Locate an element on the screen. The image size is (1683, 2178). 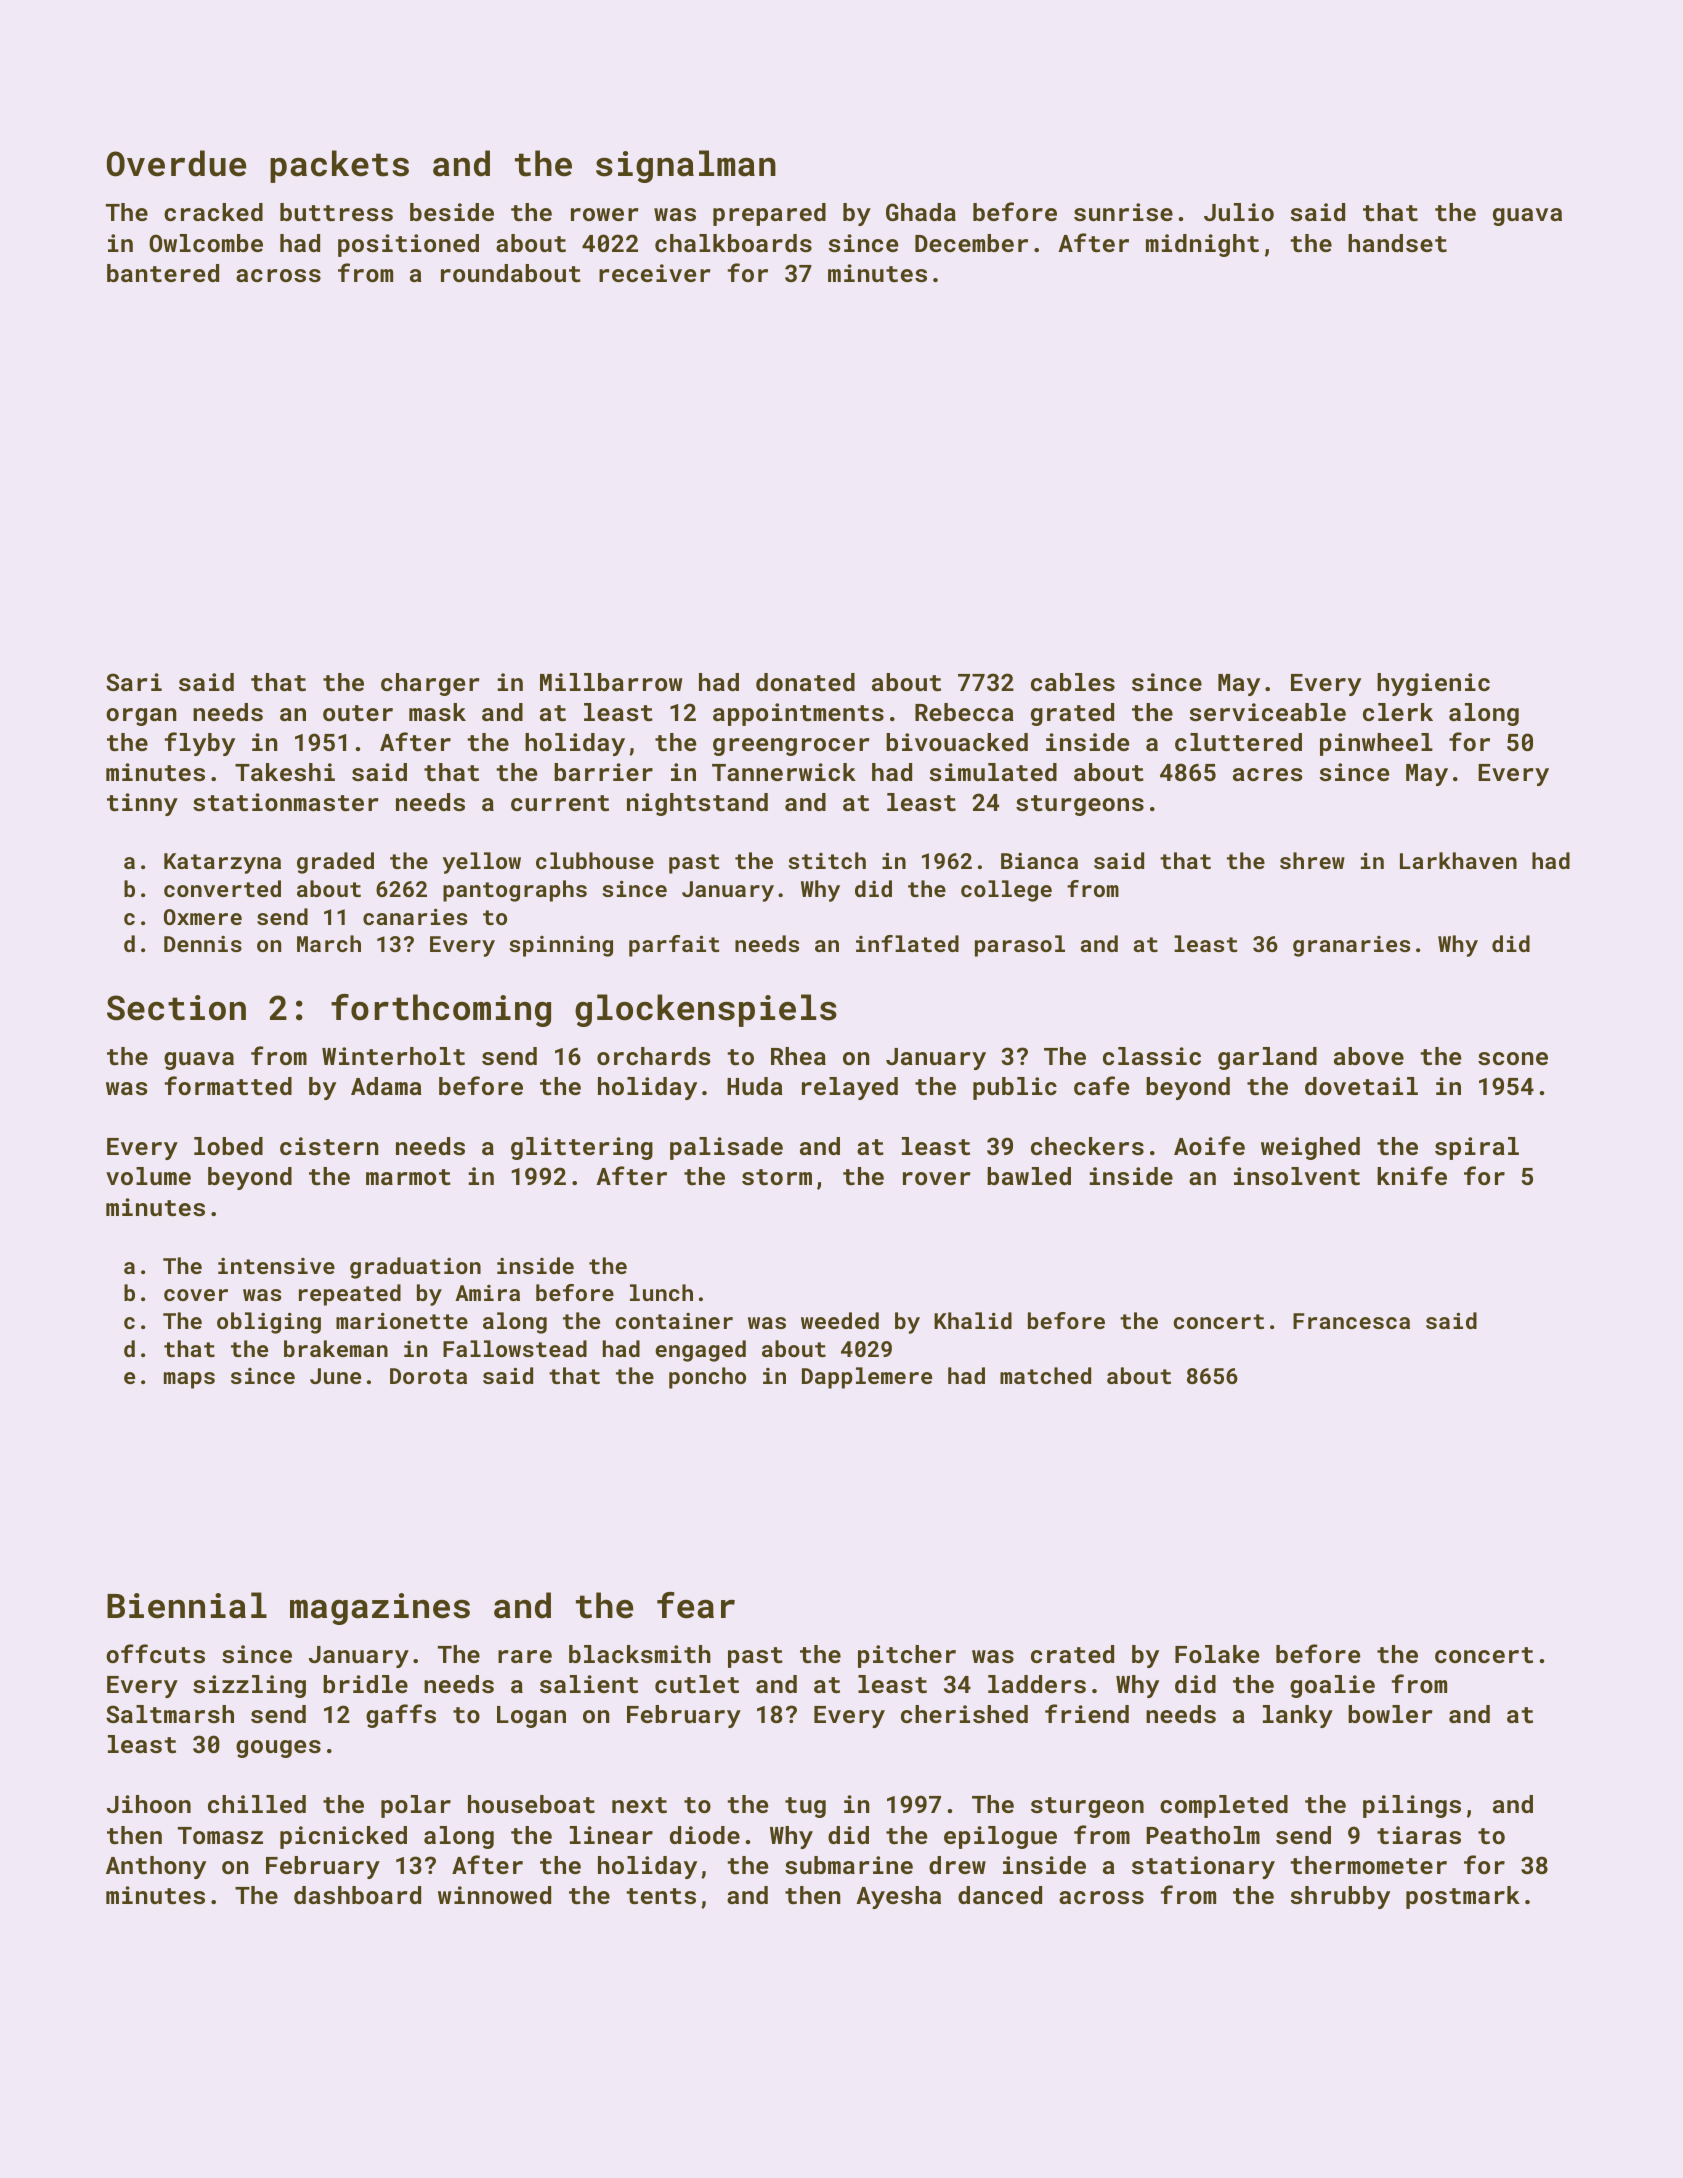
Bianca is located at coordinates (1039, 861).
